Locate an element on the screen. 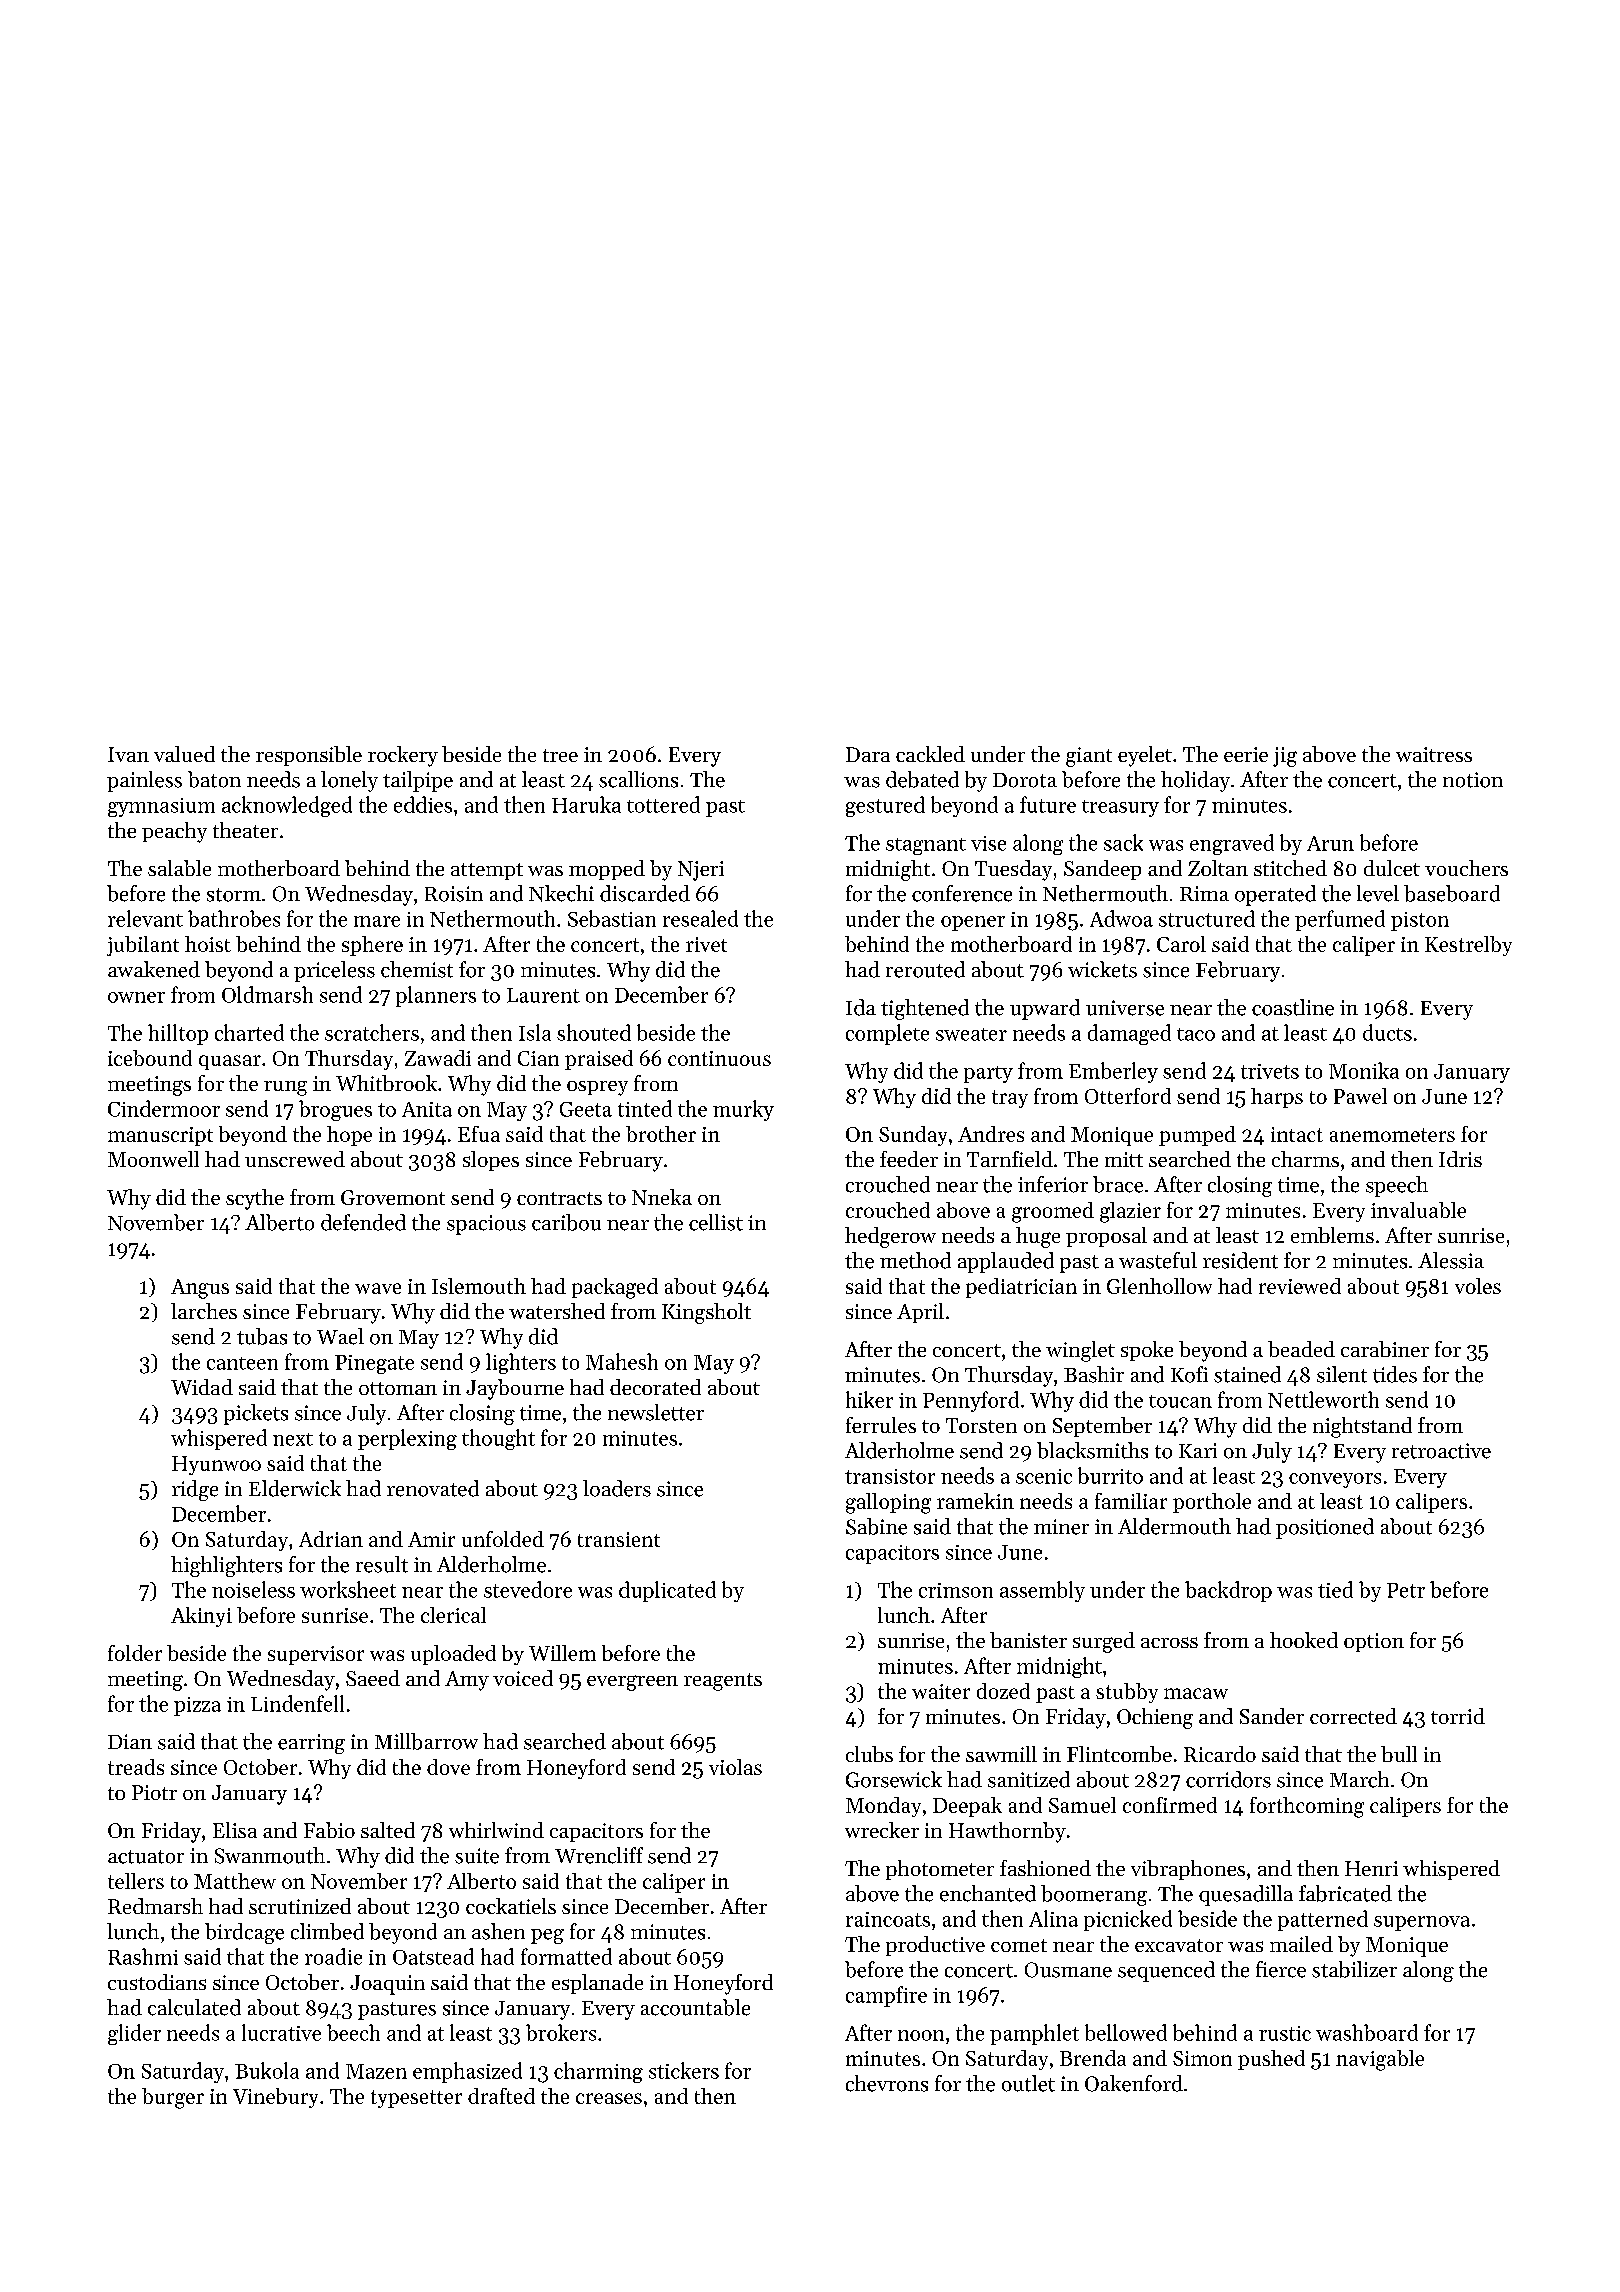 The width and height of the screenshot is (1620, 2292). Ivan is located at coordinates (128, 754).
